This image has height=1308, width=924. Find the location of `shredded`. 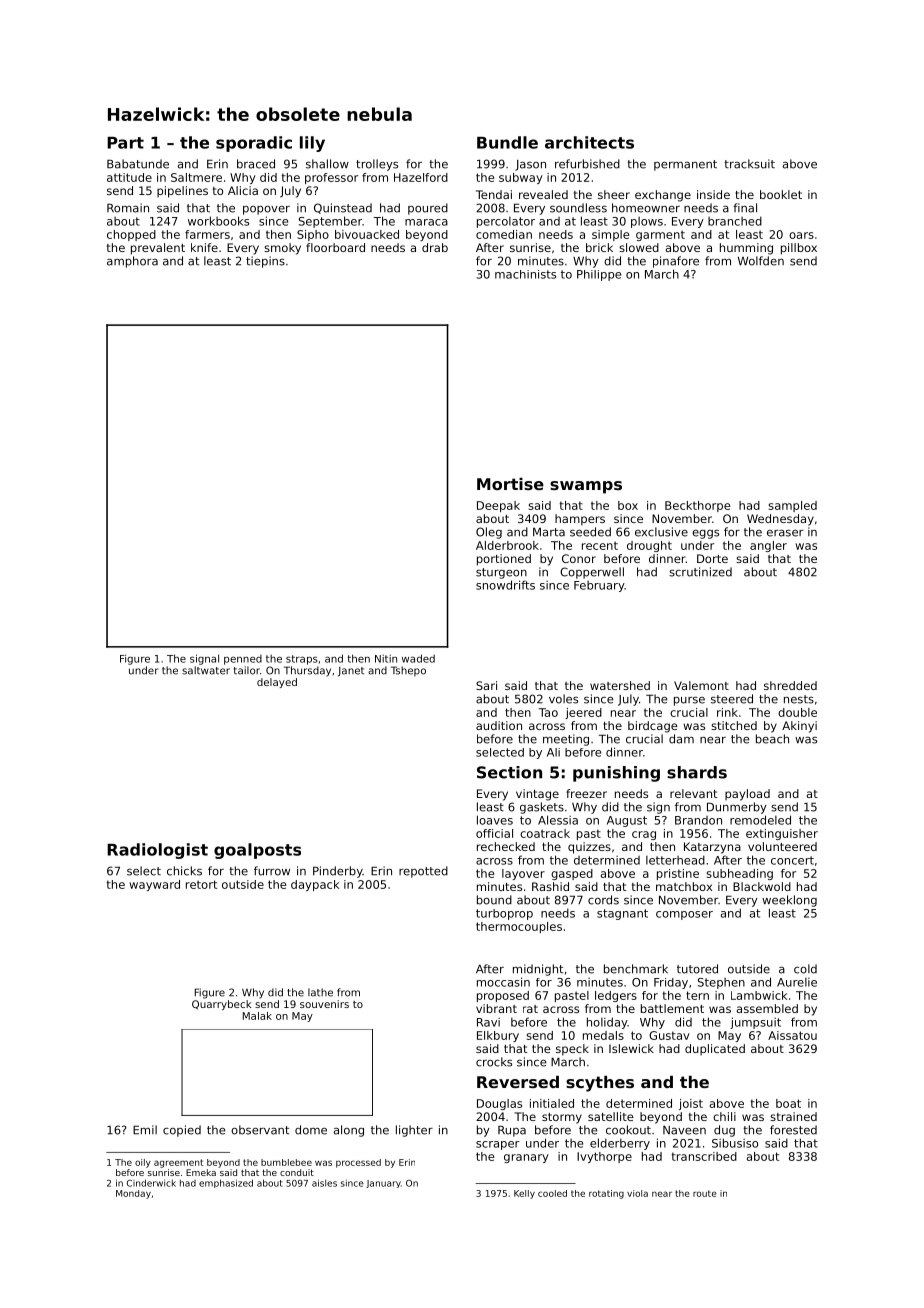

shredded is located at coordinates (790, 685).
